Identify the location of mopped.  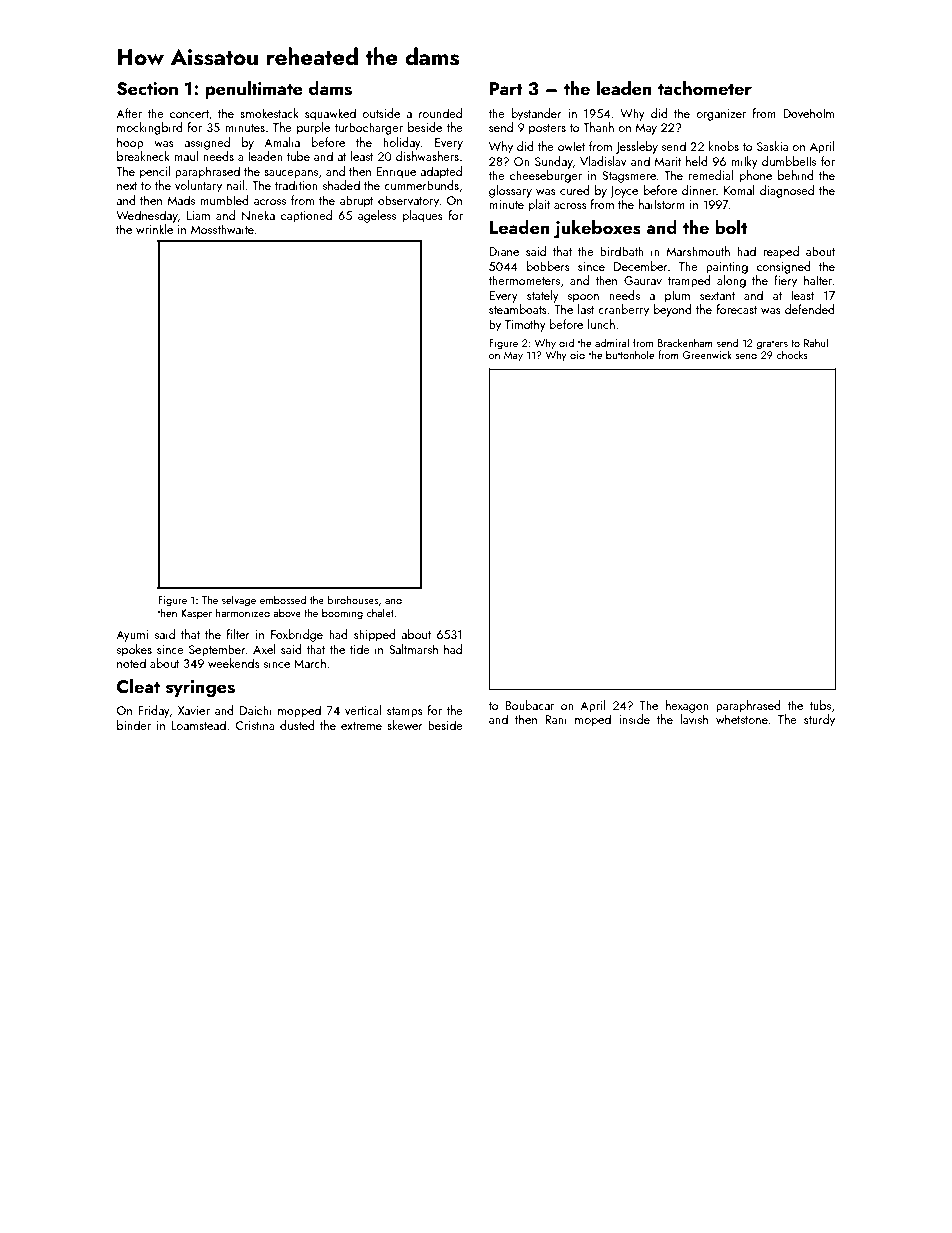
(299, 711).
